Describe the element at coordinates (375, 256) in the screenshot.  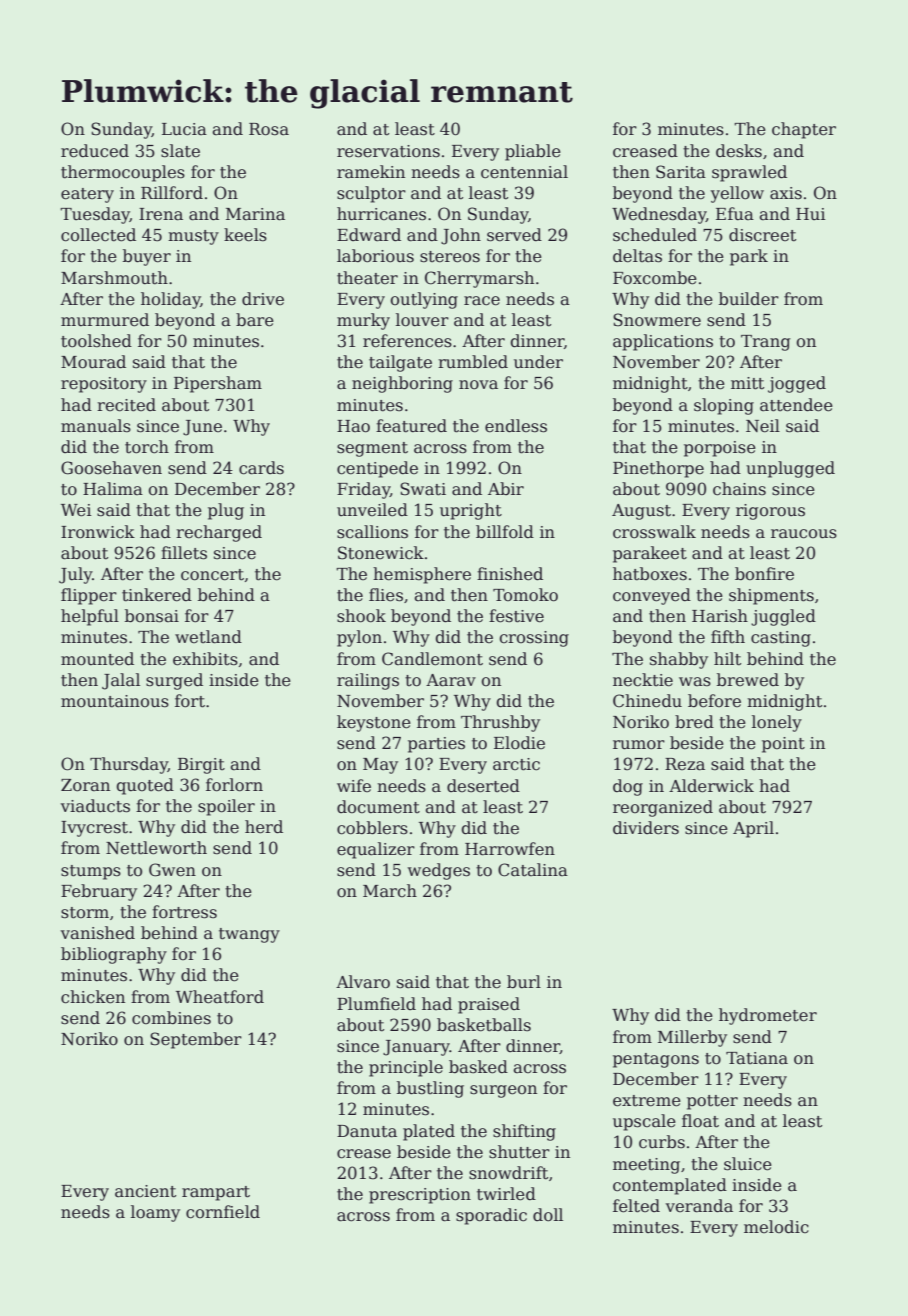
I see `laborious` at that location.
